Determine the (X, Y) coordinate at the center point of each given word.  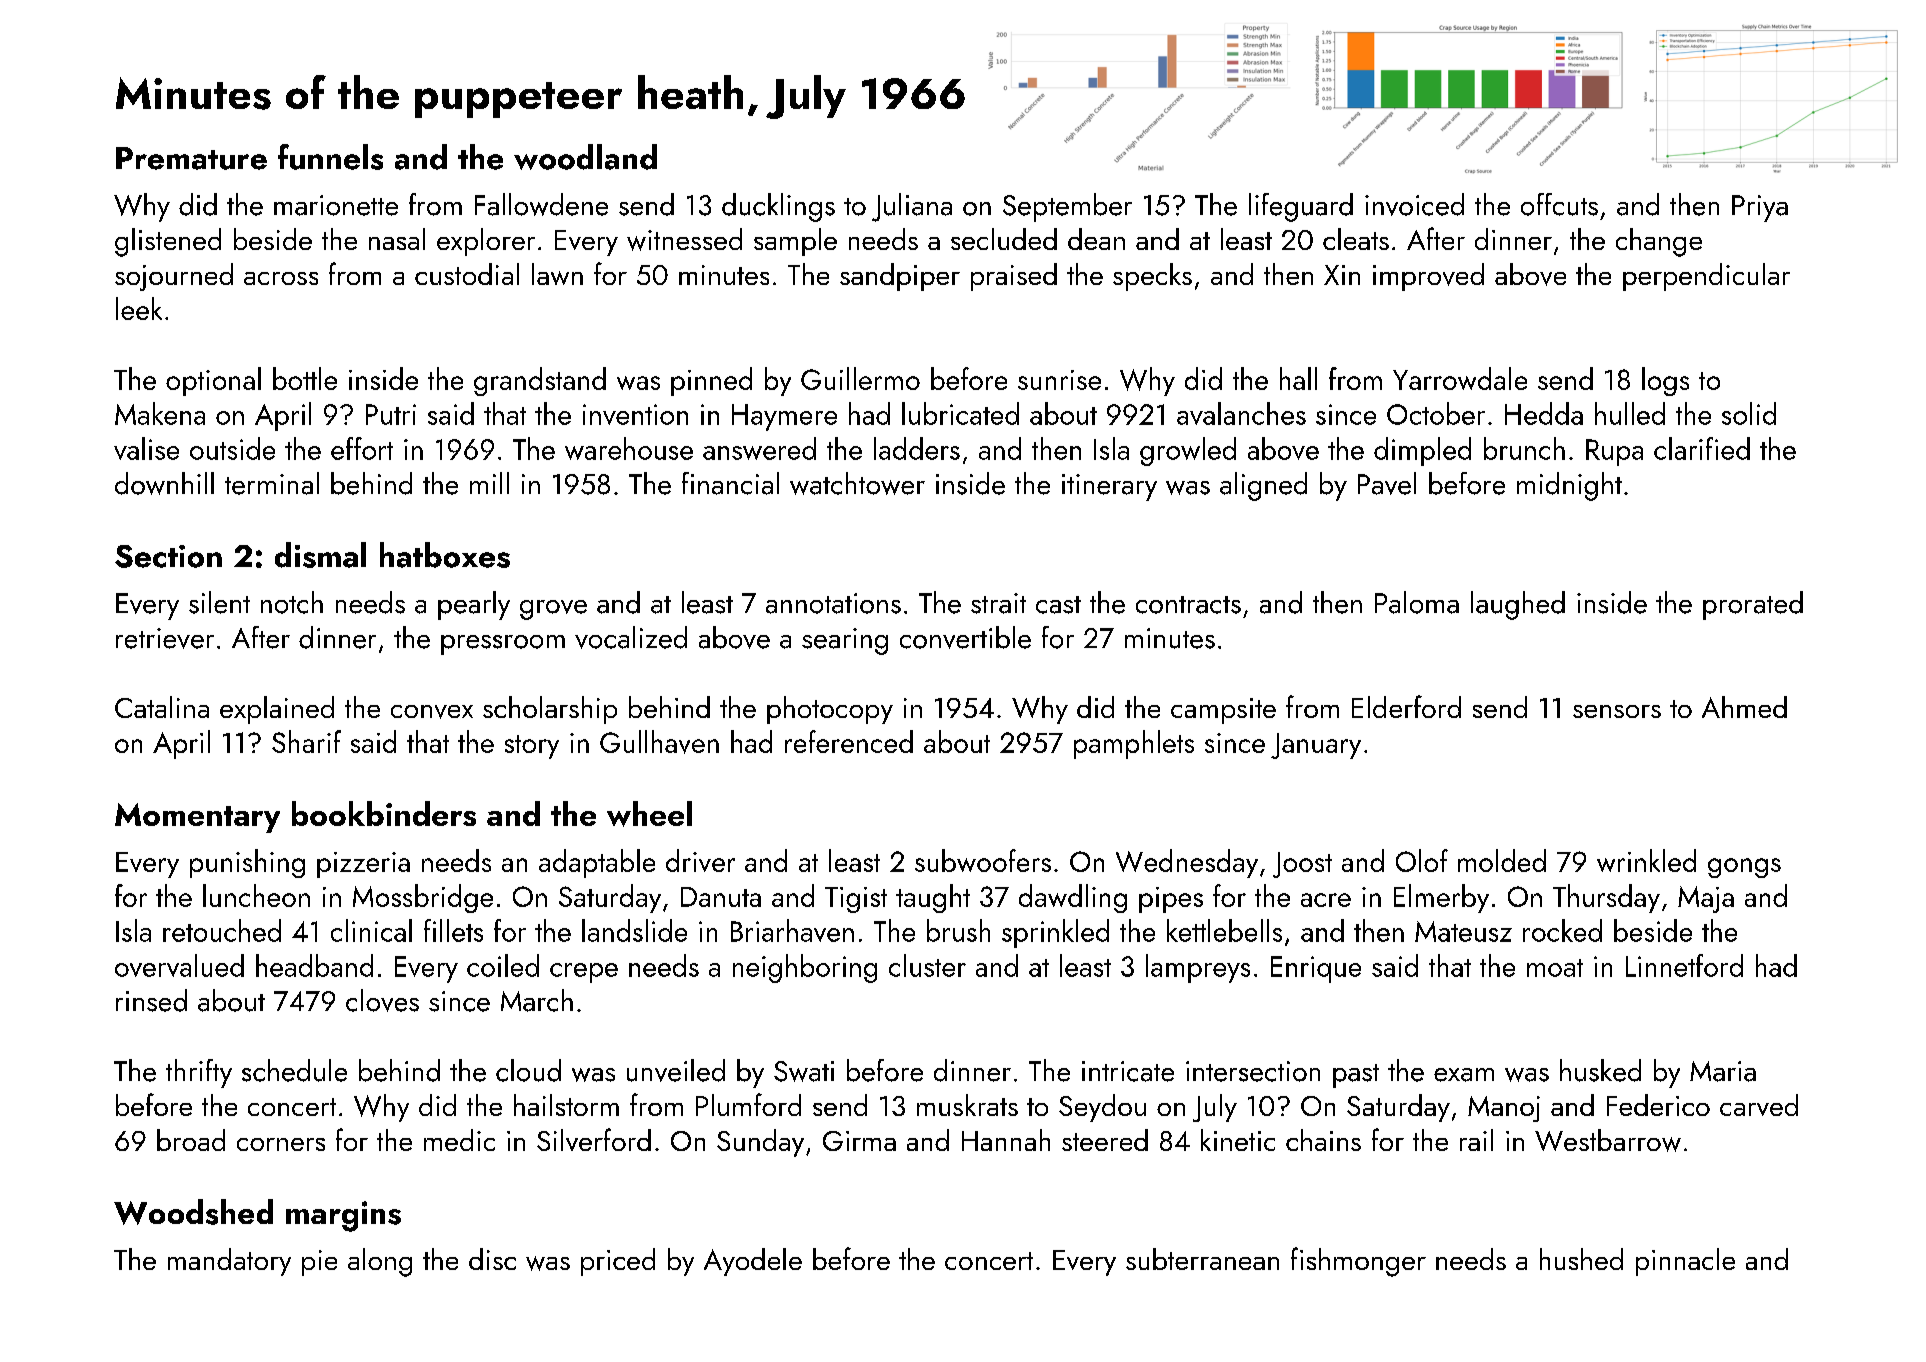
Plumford (748, 1104)
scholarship (550, 710)
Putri (391, 414)
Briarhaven (792, 930)
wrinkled (1646, 860)
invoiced (1414, 204)
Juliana (912, 207)
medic (459, 1140)
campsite (1223, 711)
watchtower (857, 483)
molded (1502, 860)
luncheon (256, 895)
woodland (585, 157)
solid (1749, 413)
